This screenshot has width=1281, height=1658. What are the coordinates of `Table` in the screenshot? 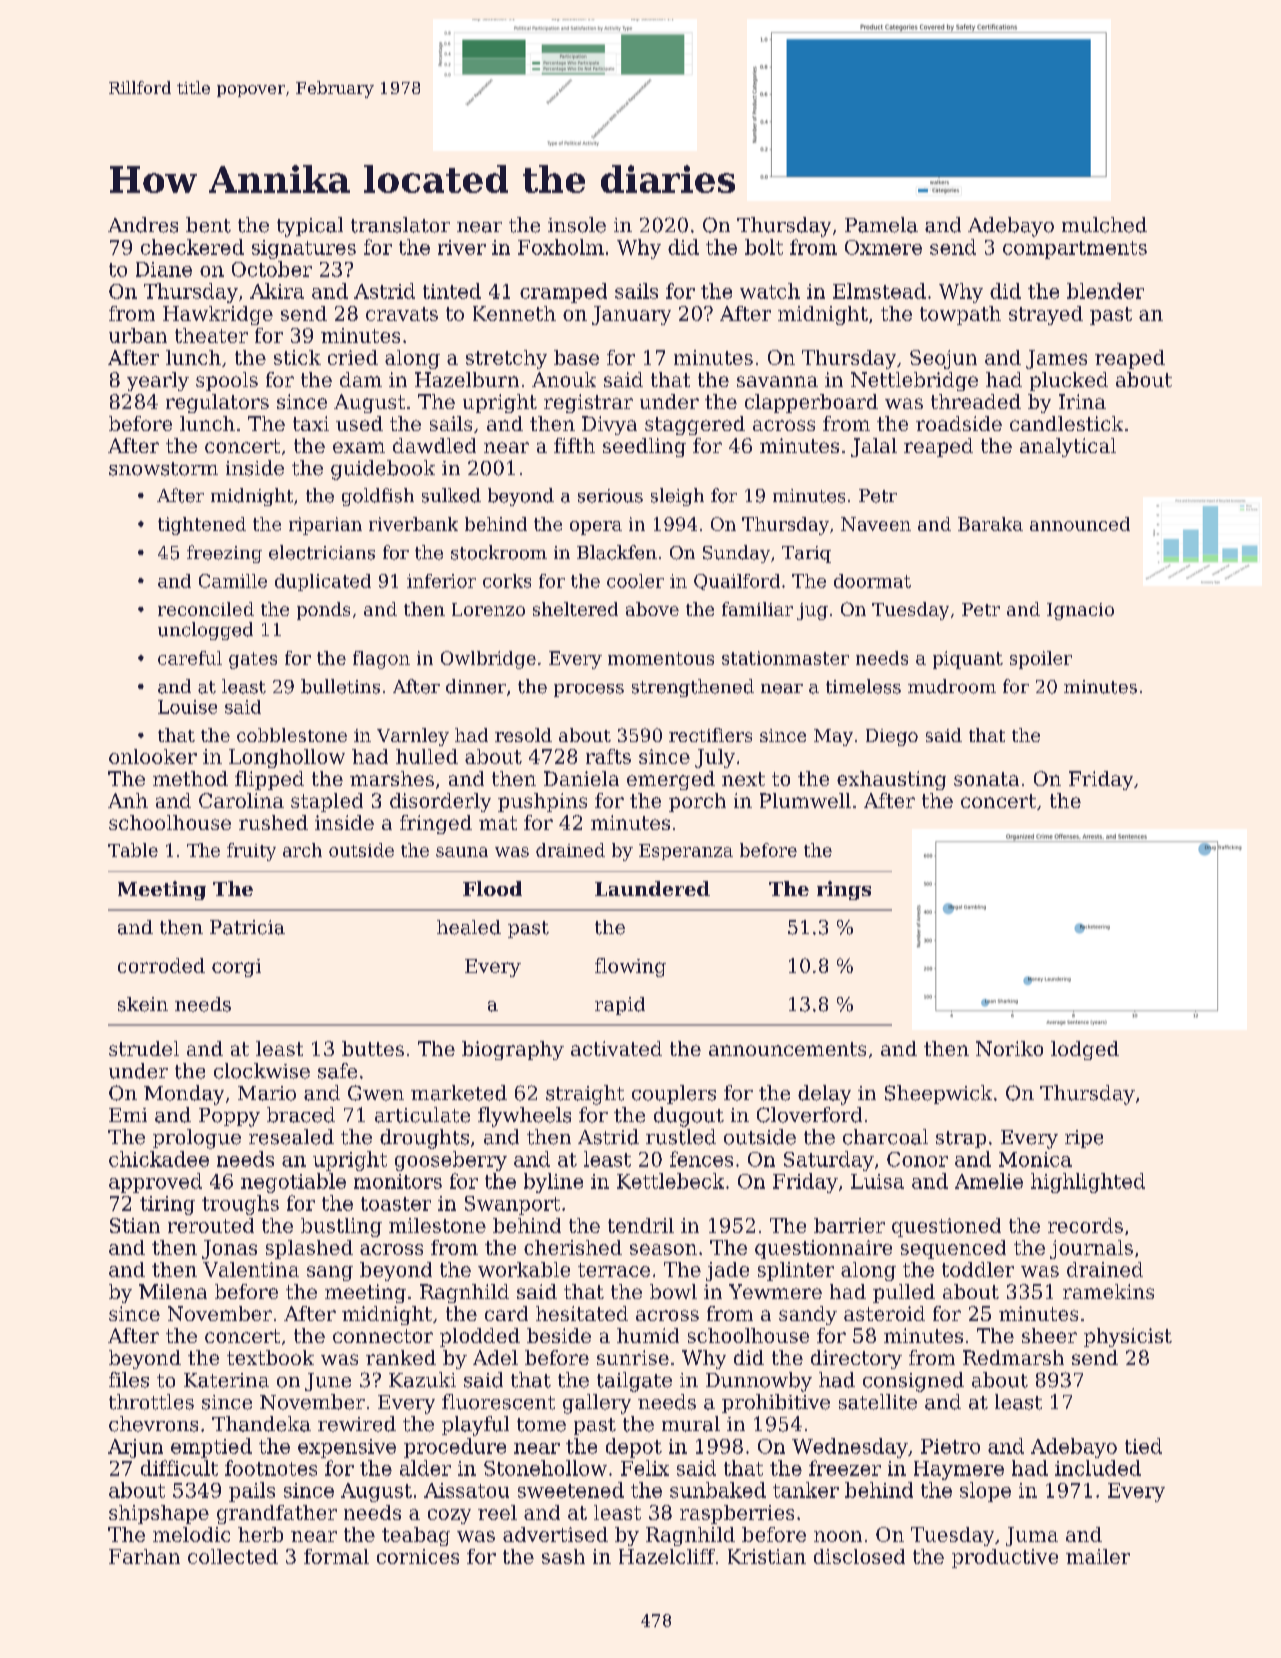 It's located at (133, 850).
